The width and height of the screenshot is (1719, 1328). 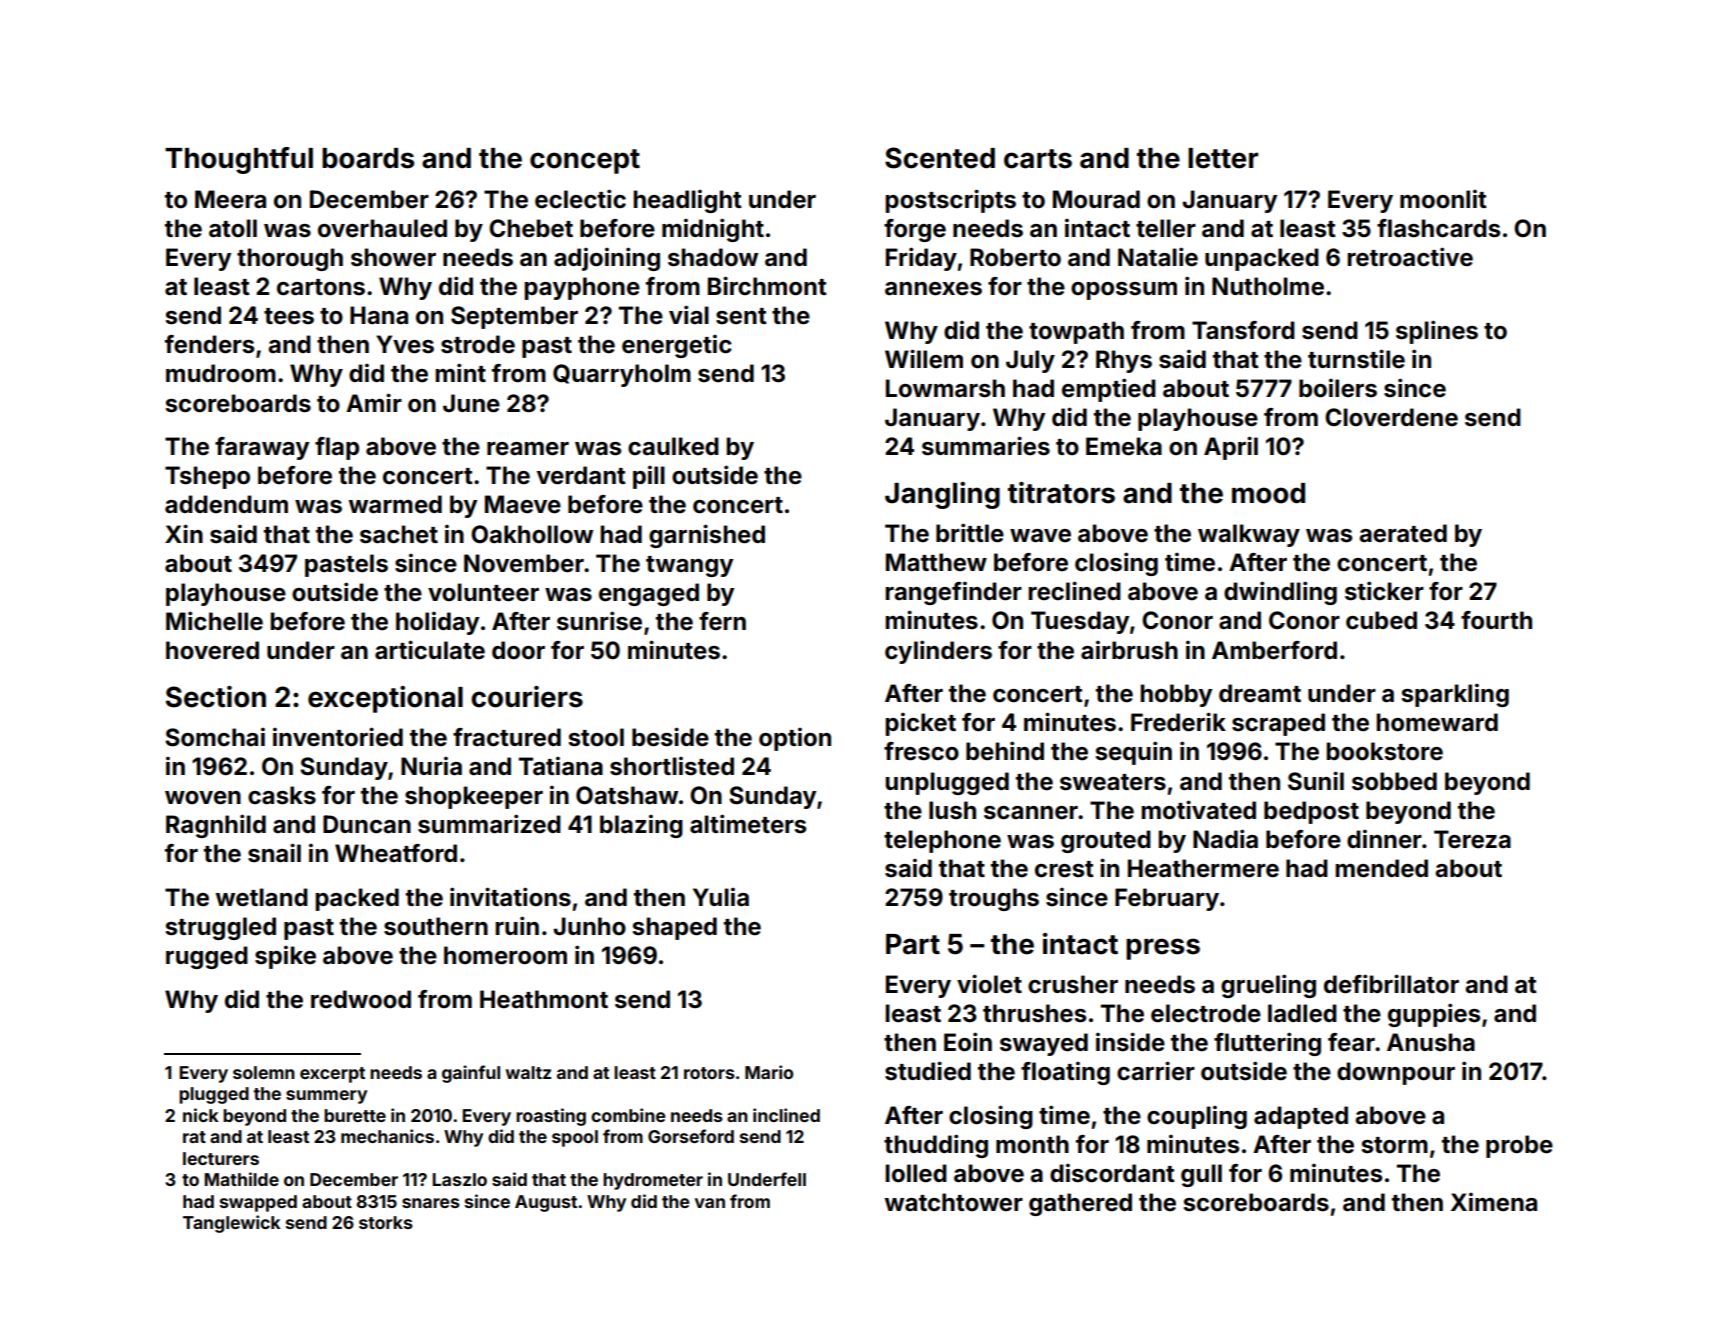 I want to click on rangefinder, so click(x=953, y=593).
